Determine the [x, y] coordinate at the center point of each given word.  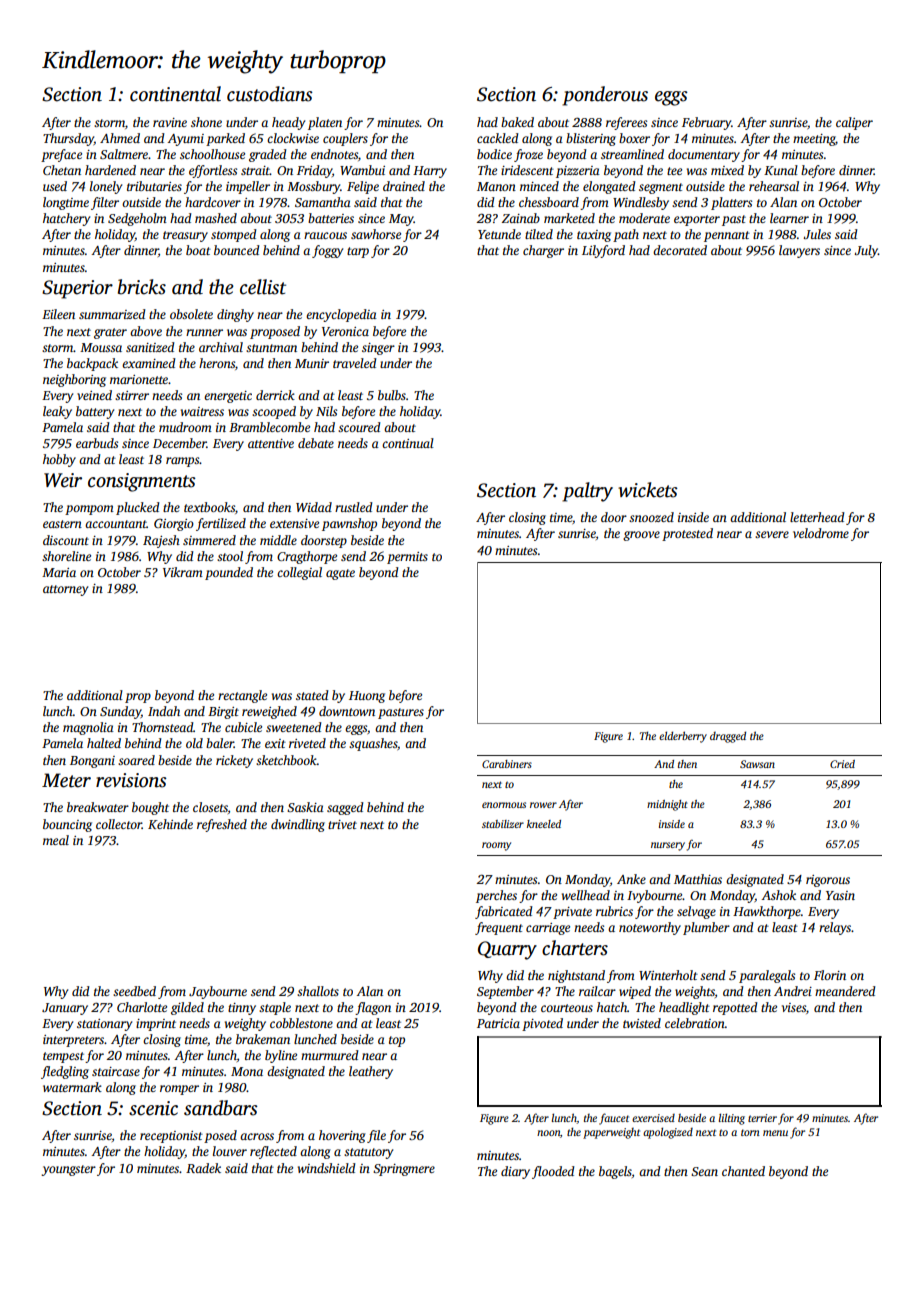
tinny [242, 1009]
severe [772, 534]
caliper [854, 123]
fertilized [221, 524]
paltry [587, 492]
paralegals [767, 976]
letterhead [817, 517]
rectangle [242, 696]
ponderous [605, 96]
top [397, 1041]
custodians [270, 94]
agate [340, 574]
